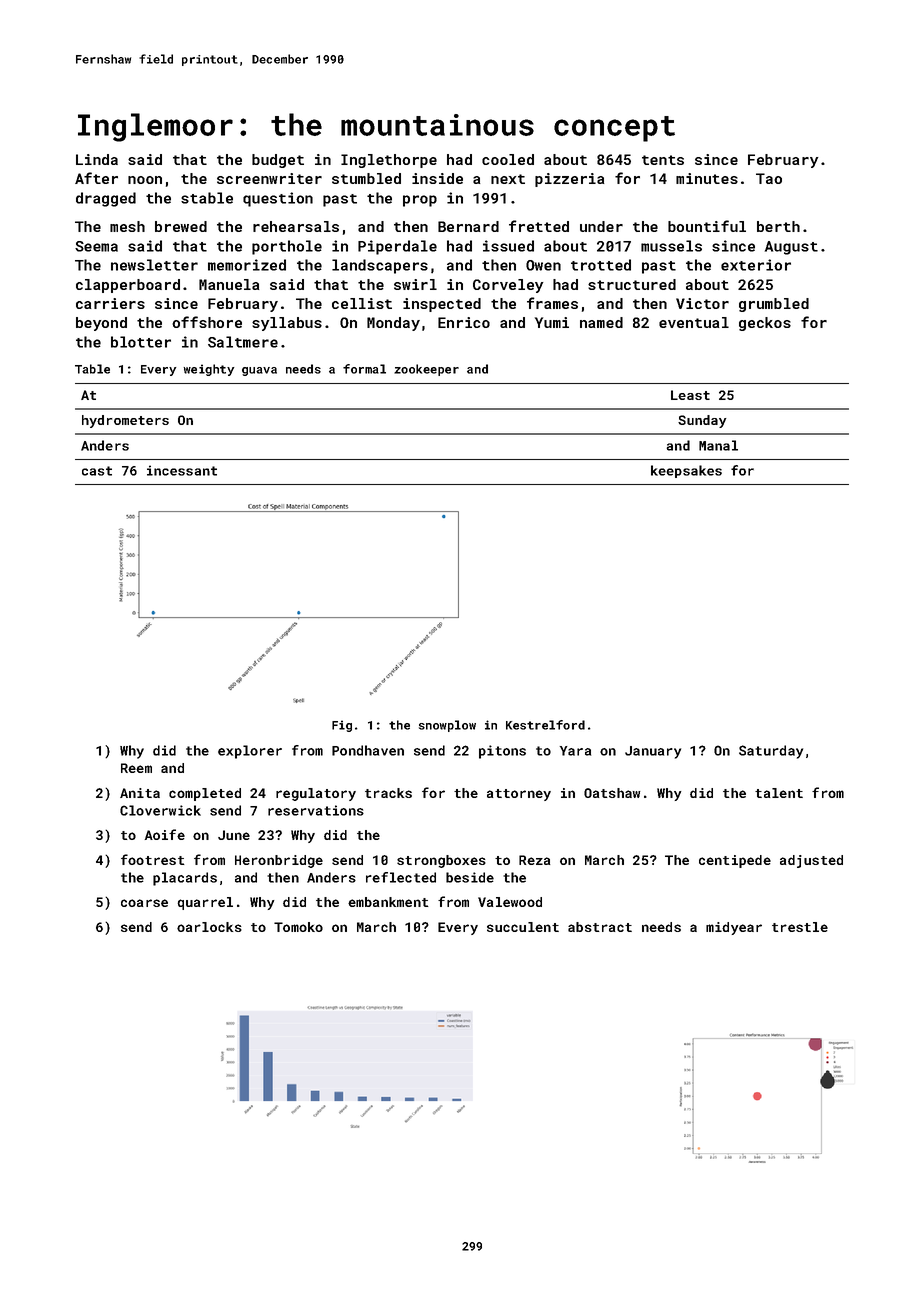 The image size is (924, 1308). What do you see at coordinates (128, 286) in the screenshot?
I see `clapperboard` at bounding box center [128, 286].
